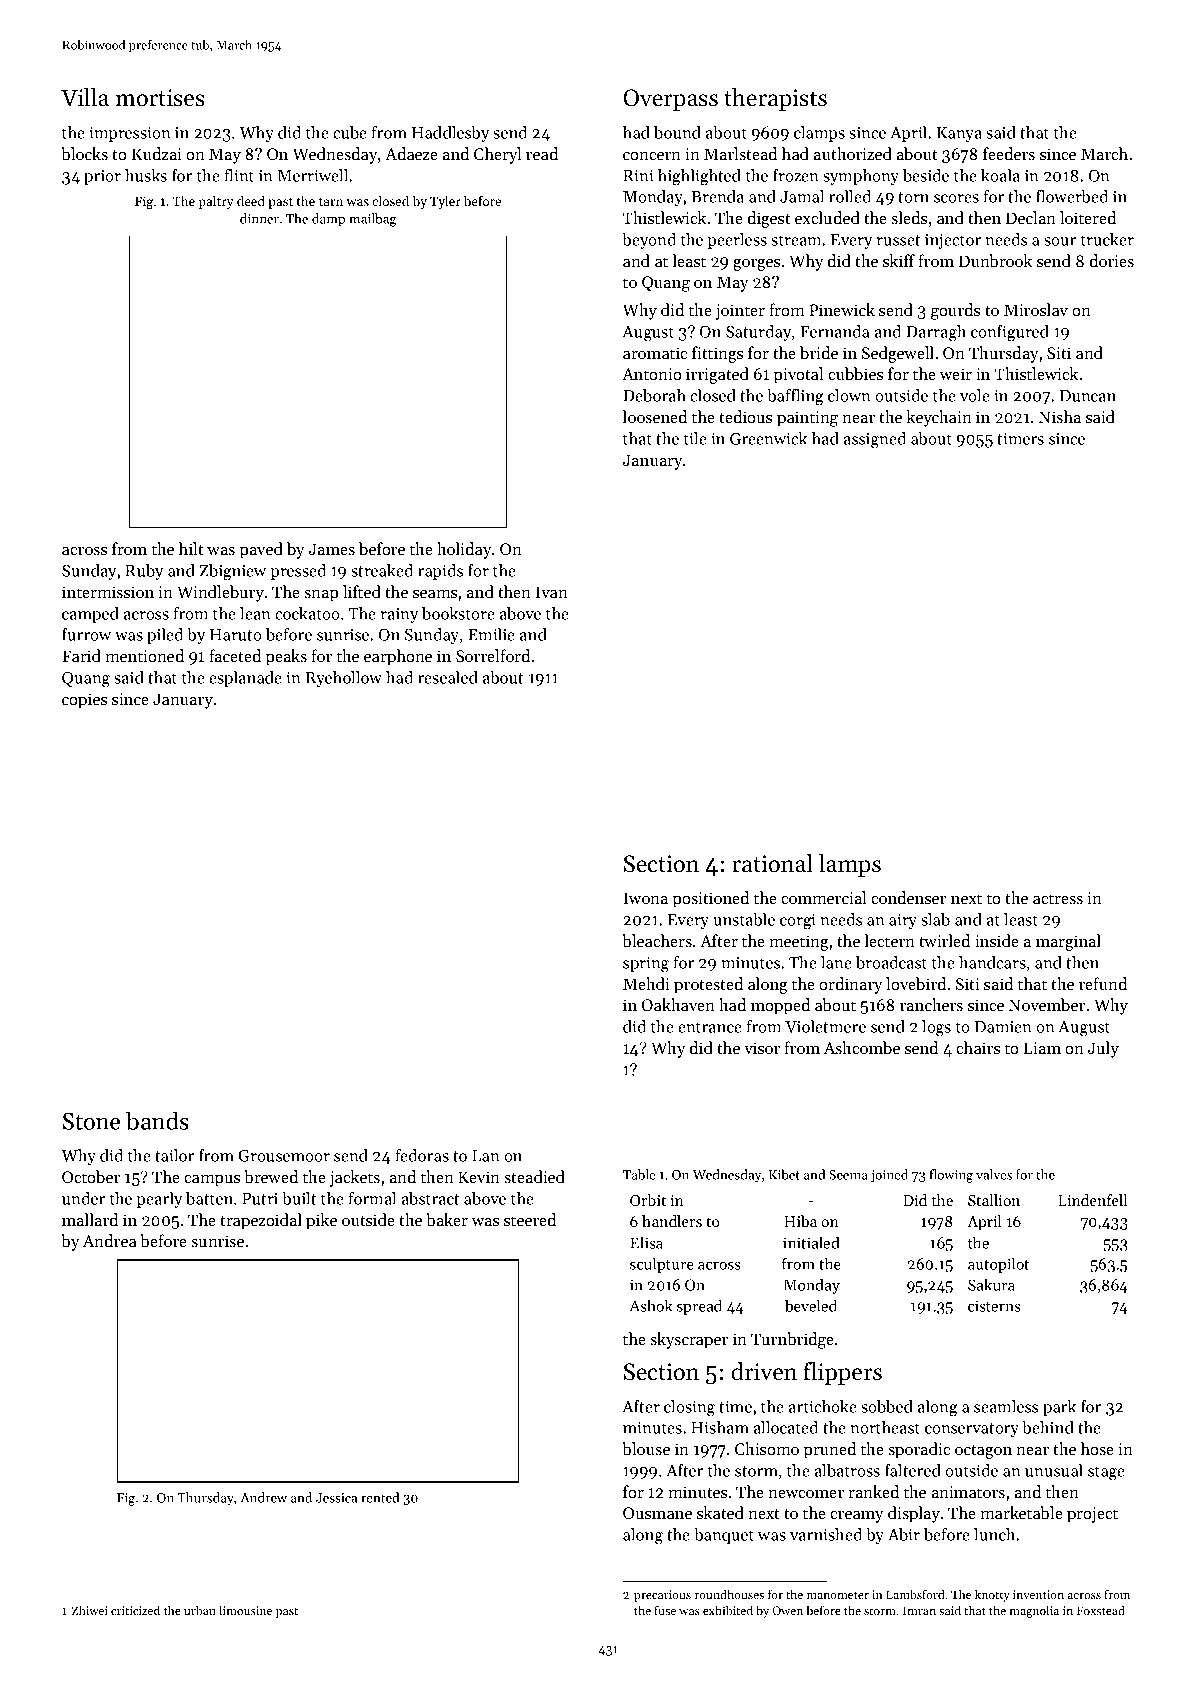 The image size is (1197, 1692). What do you see at coordinates (695, 438) in the image?
I see `tile` at bounding box center [695, 438].
